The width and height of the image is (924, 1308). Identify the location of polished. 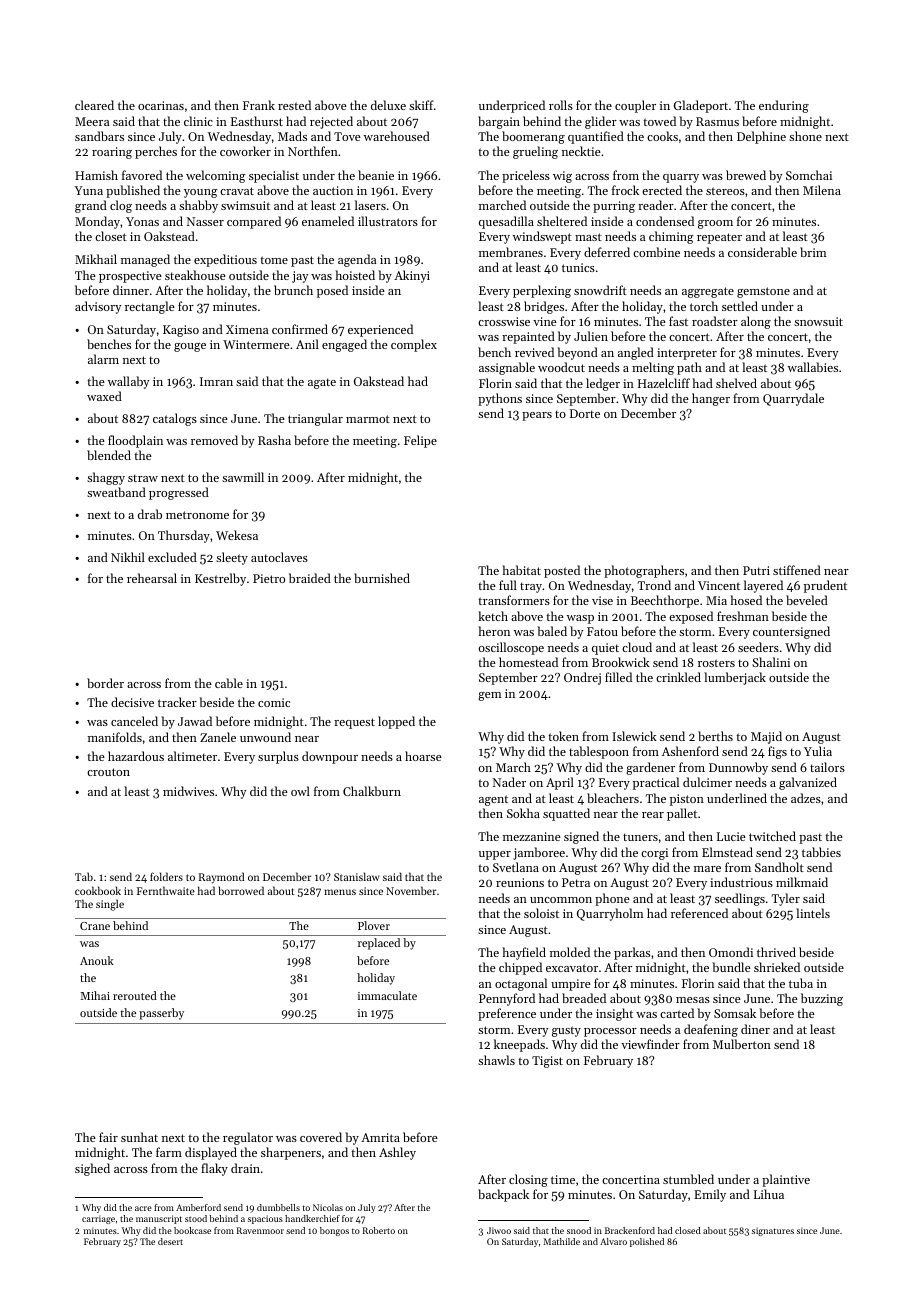
(647, 1242).
